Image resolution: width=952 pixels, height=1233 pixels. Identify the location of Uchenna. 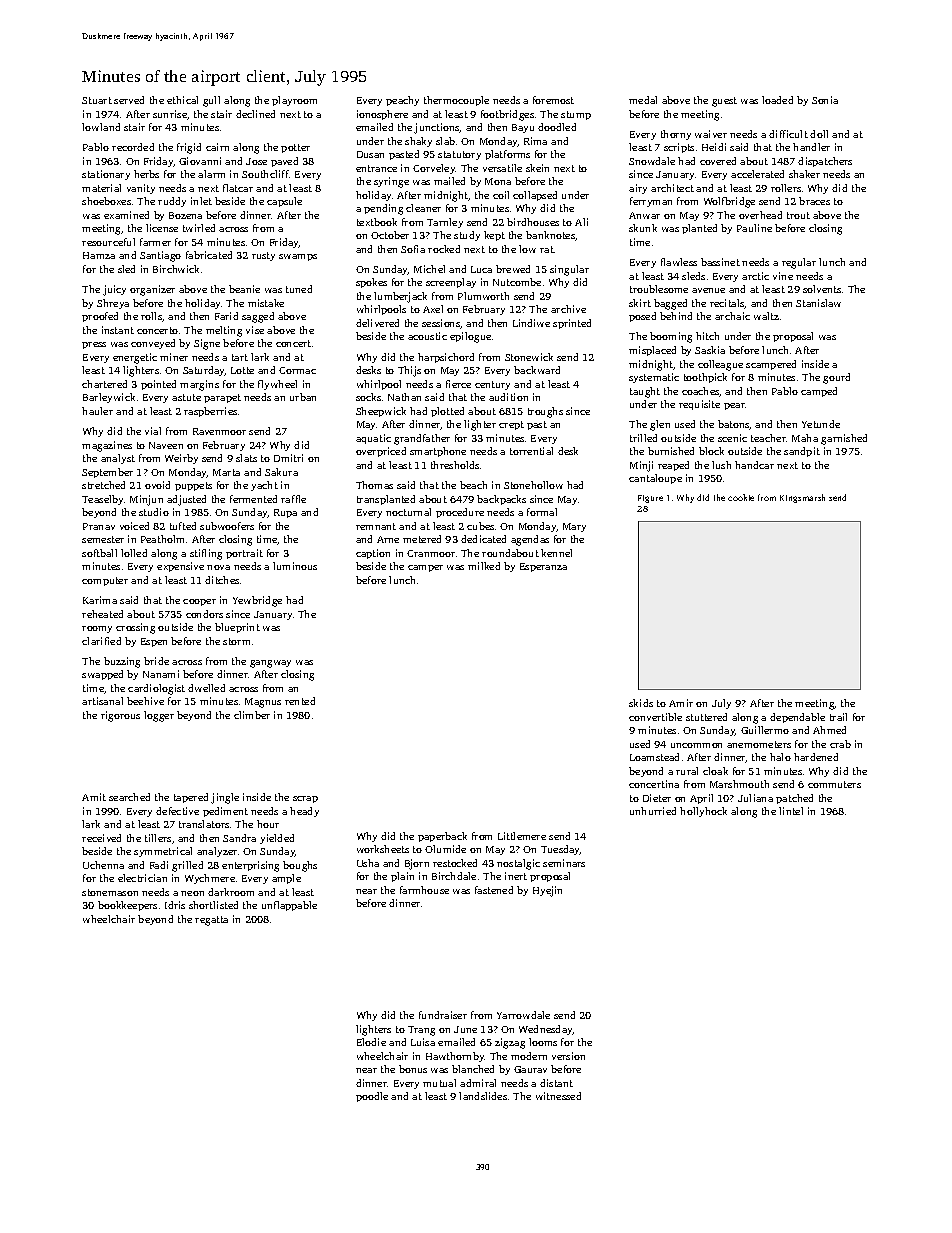
(103, 865).
